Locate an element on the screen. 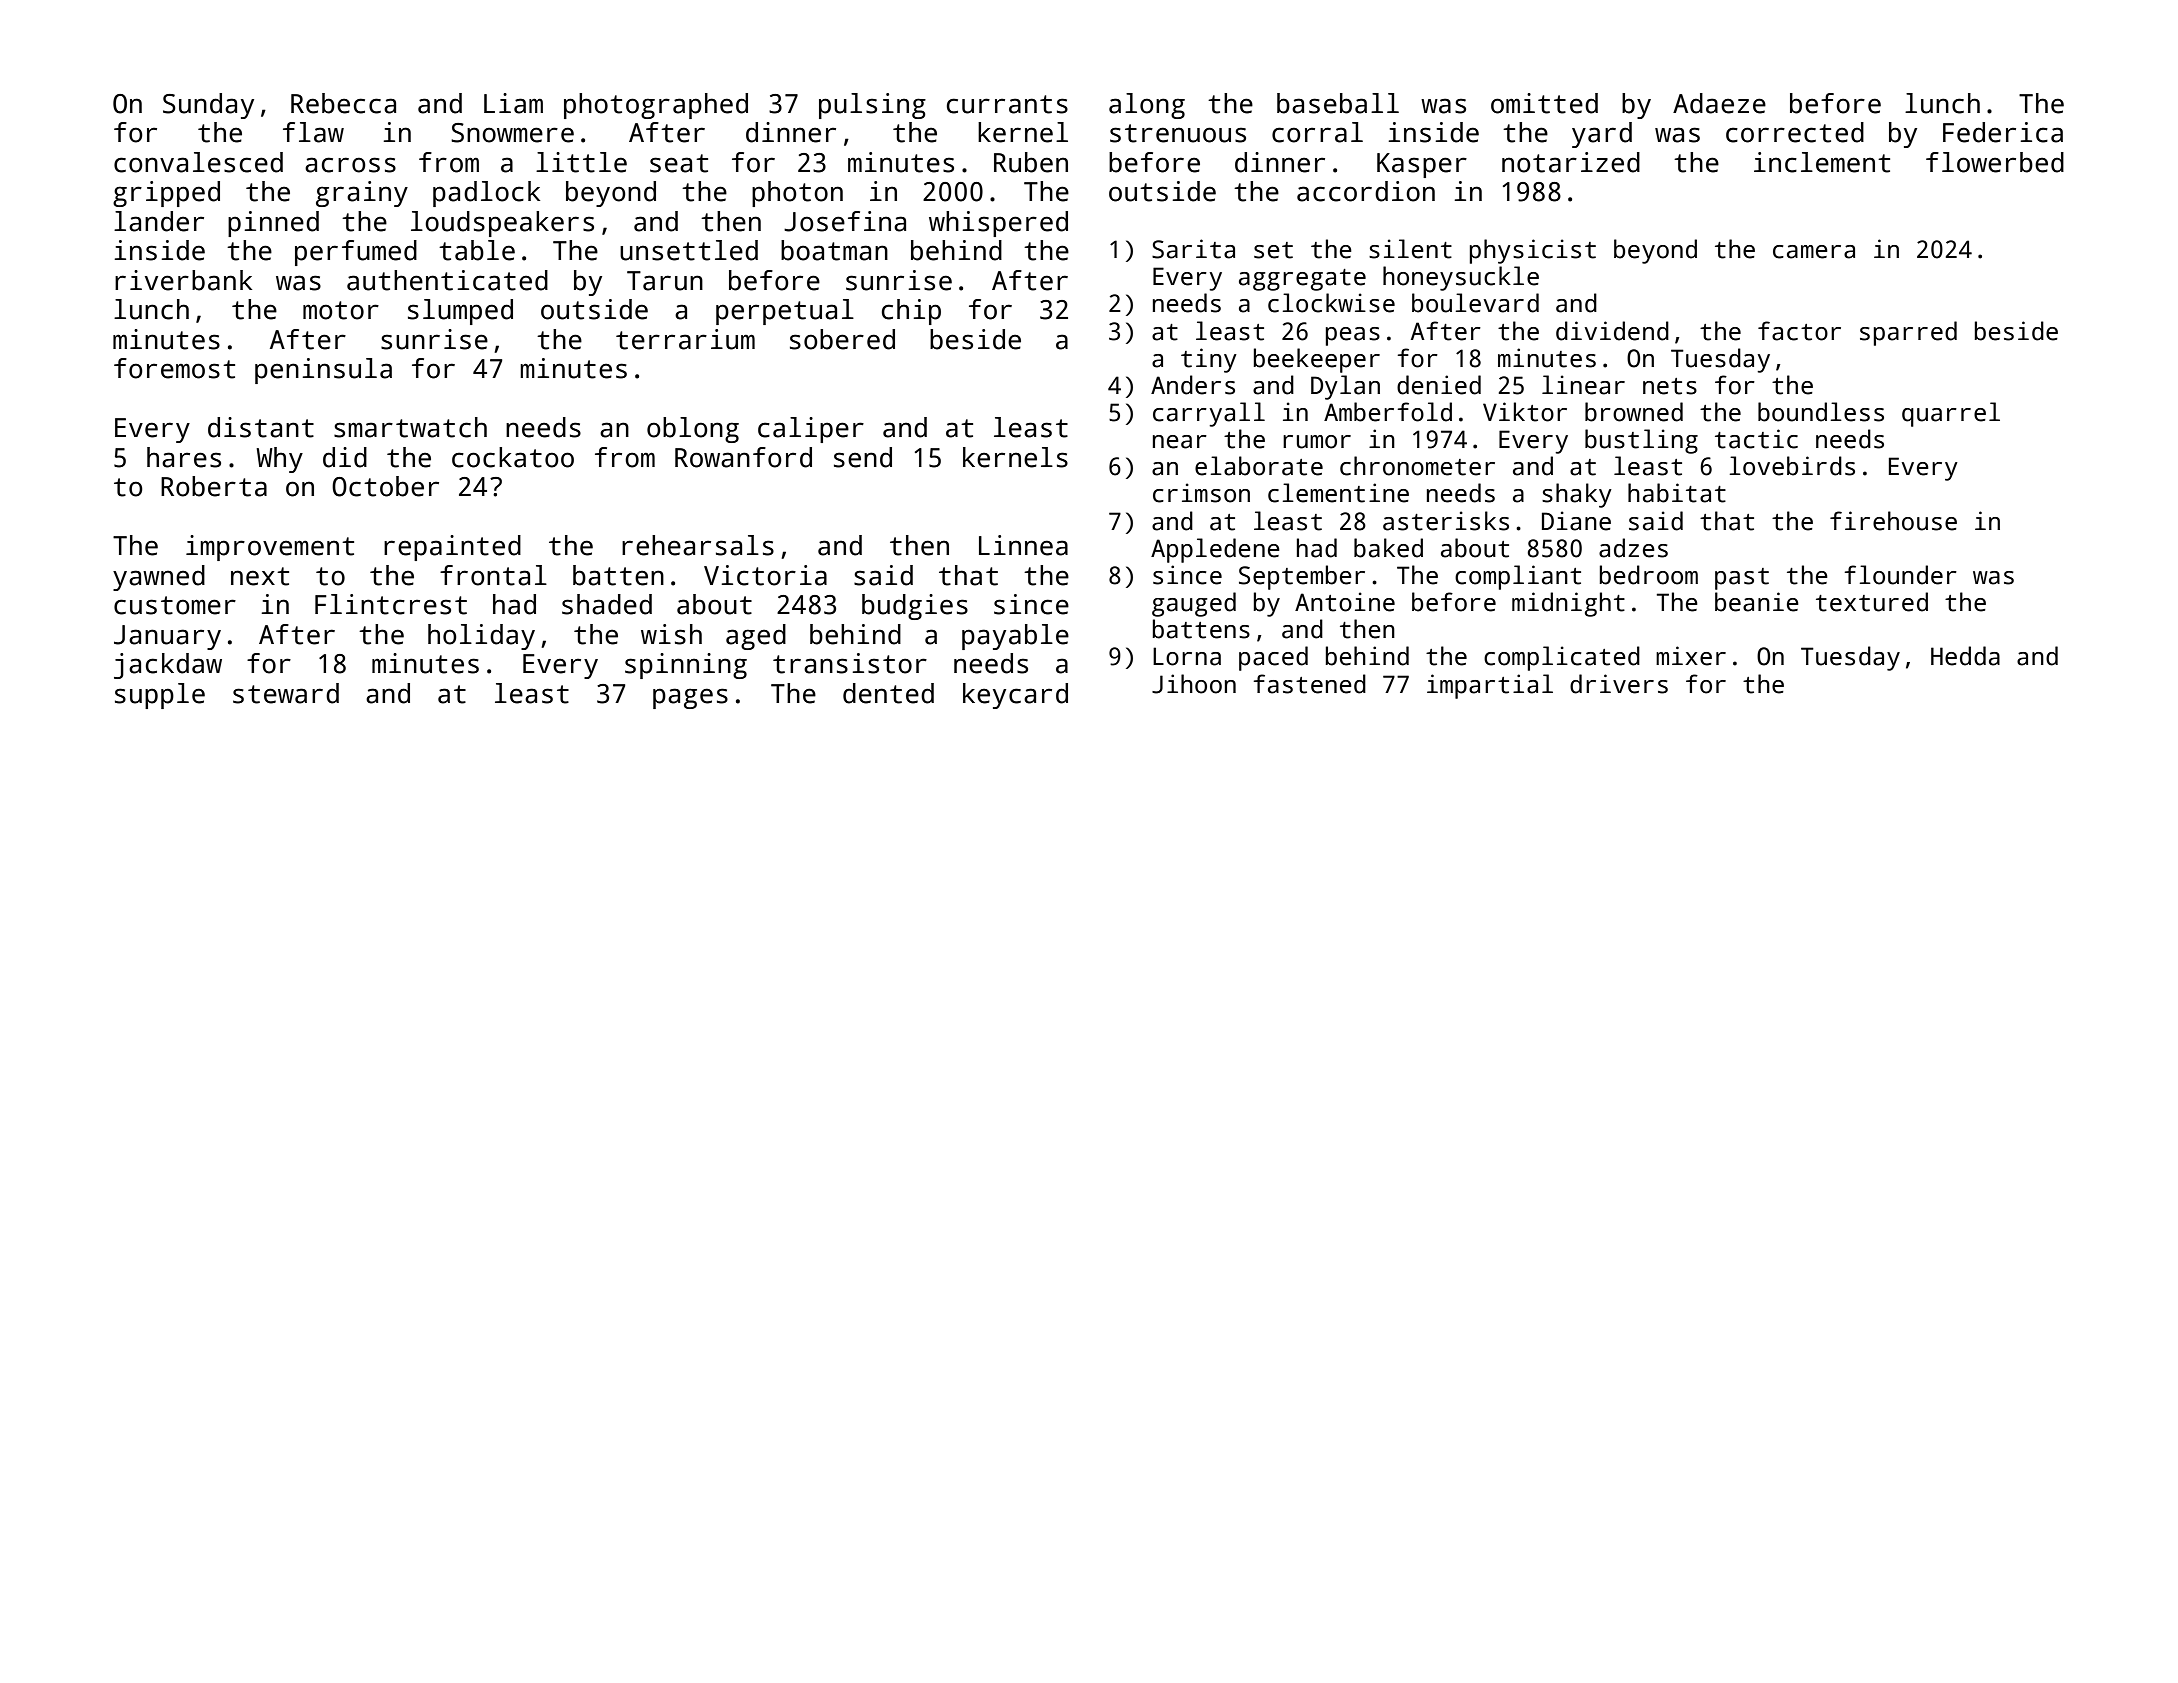  bedroom is located at coordinates (1649, 575).
